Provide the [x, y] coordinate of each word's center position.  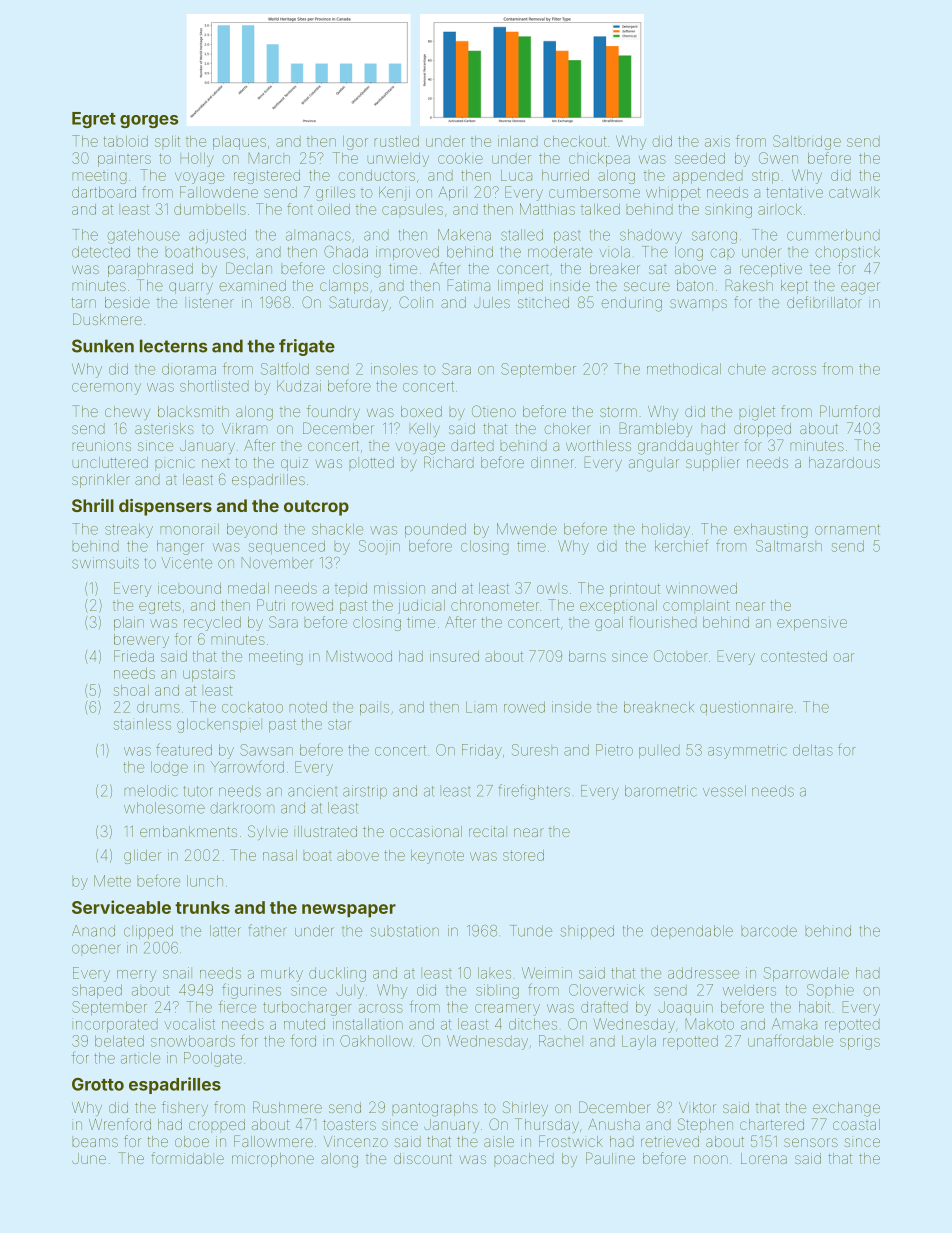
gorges [149, 121]
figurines [251, 991]
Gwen [778, 158]
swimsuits [105, 563]
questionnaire [746, 708]
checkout [575, 141]
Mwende [527, 529]
